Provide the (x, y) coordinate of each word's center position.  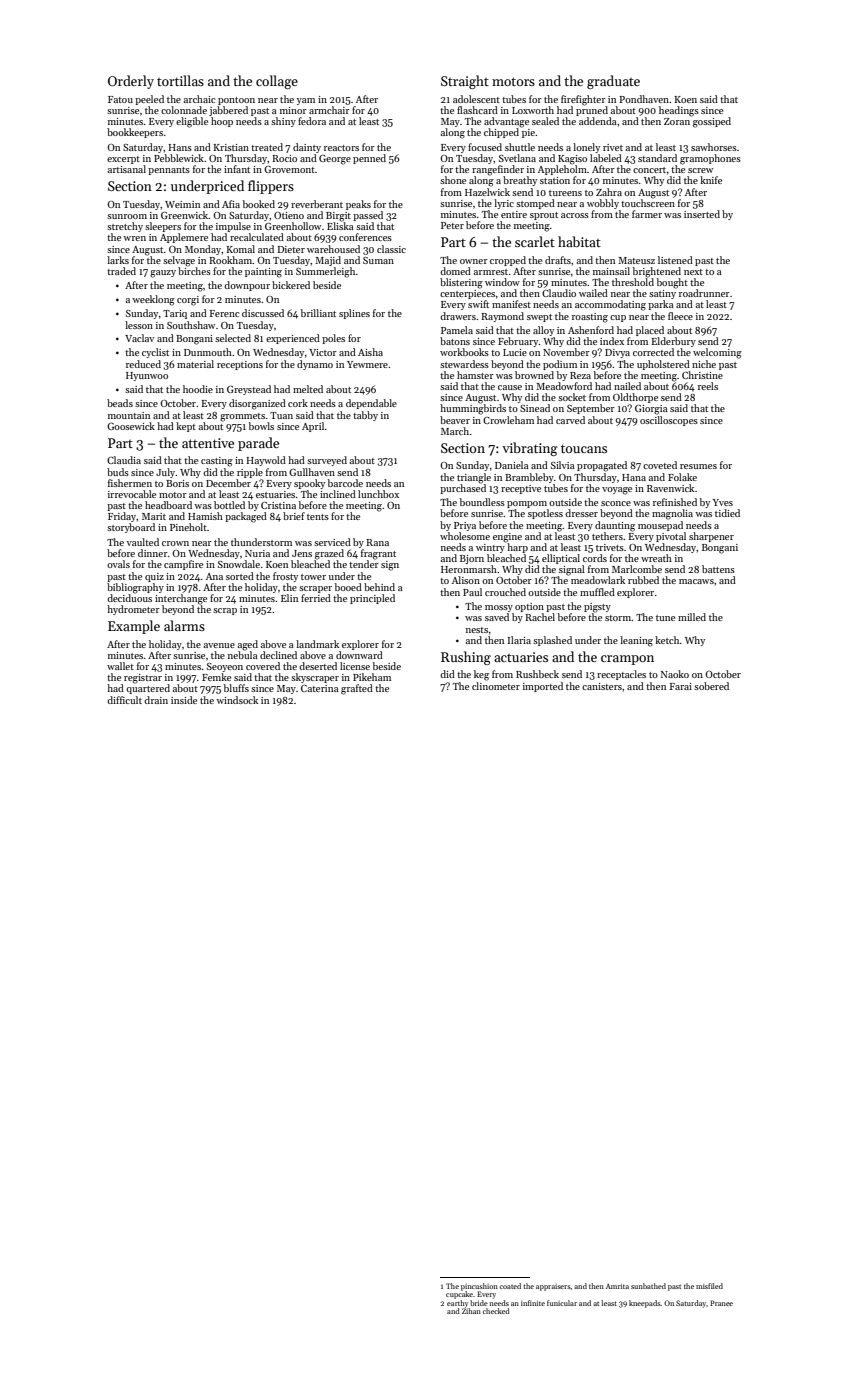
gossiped (712, 122)
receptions (240, 365)
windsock (237, 700)
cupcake (459, 1295)
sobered (711, 686)
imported (543, 687)
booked (259, 204)
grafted (357, 689)
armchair (329, 110)
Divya (617, 353)
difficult (124, 700)
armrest (491, 272)
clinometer (496, 686)
